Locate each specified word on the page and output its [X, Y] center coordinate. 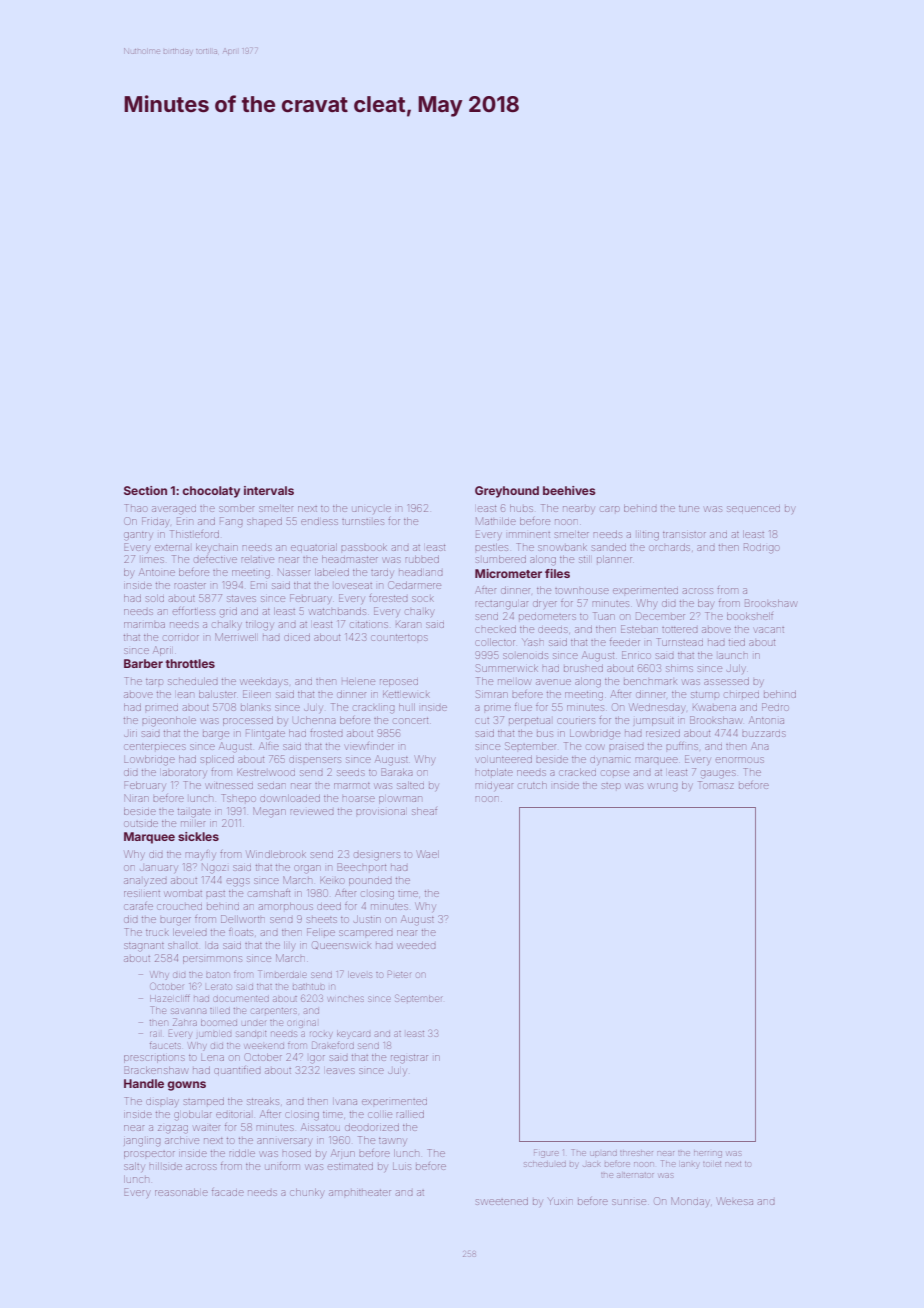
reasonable [181, 1192]
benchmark [650, 682]
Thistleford [194, 534]
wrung [663, 787]
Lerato [219, 987]
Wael [428, 854]
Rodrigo [762, 548]
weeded [417, 945]
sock [423, 599]
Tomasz [716, 785]
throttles [190, 663]
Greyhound [507, 492]
